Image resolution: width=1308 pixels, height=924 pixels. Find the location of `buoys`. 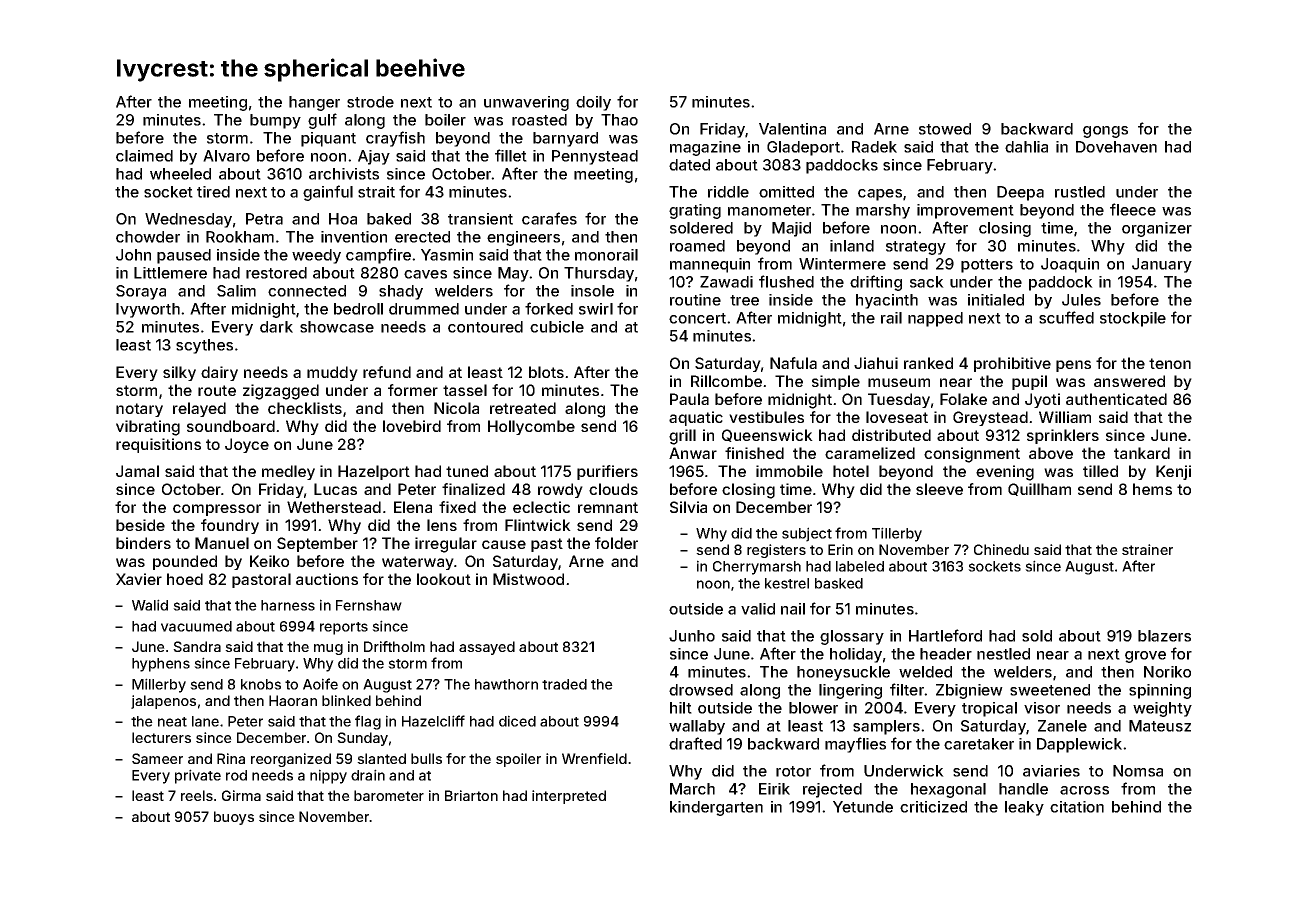

buoys is located at coordinates (234, 818).
